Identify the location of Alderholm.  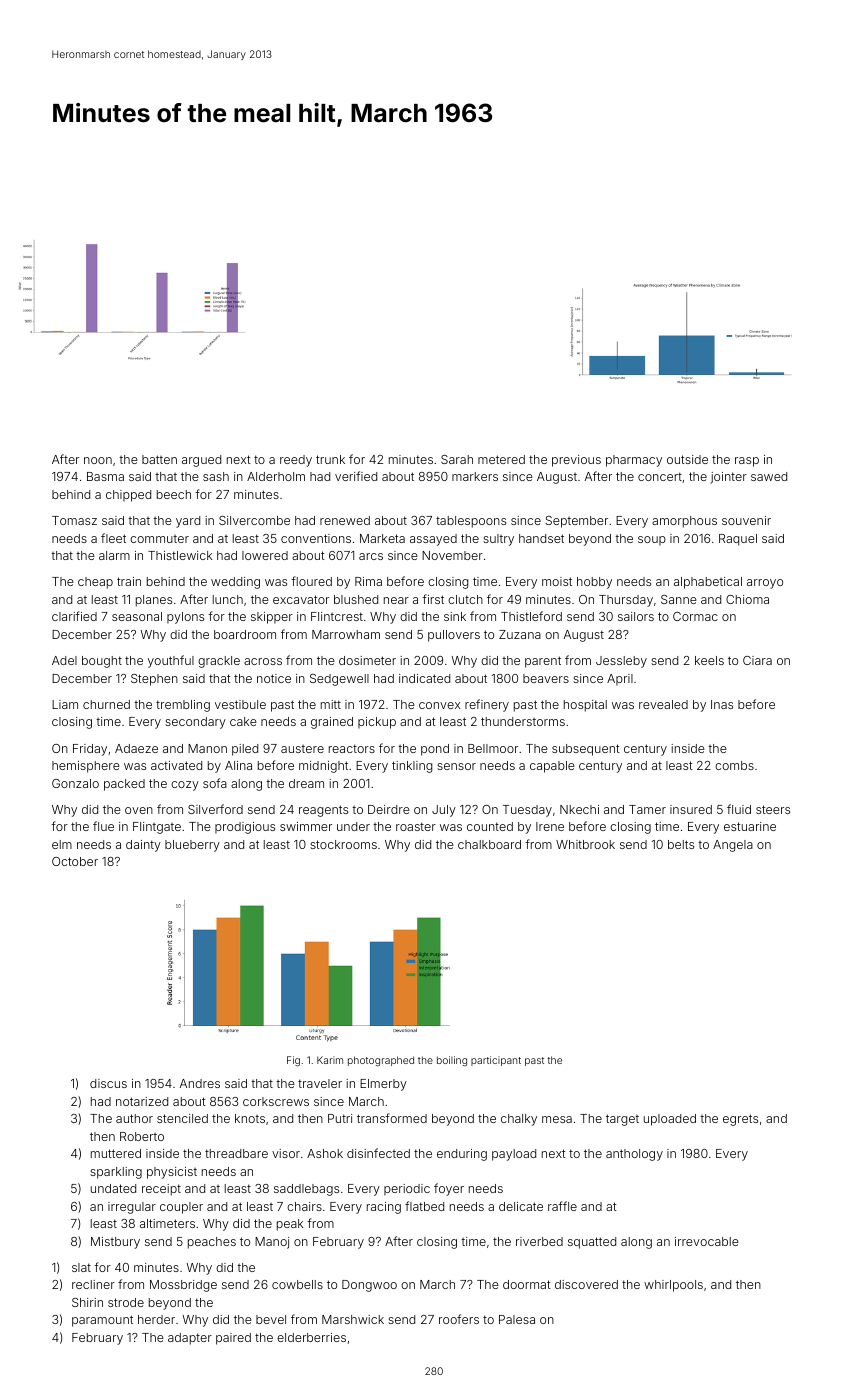
(276, 476).
